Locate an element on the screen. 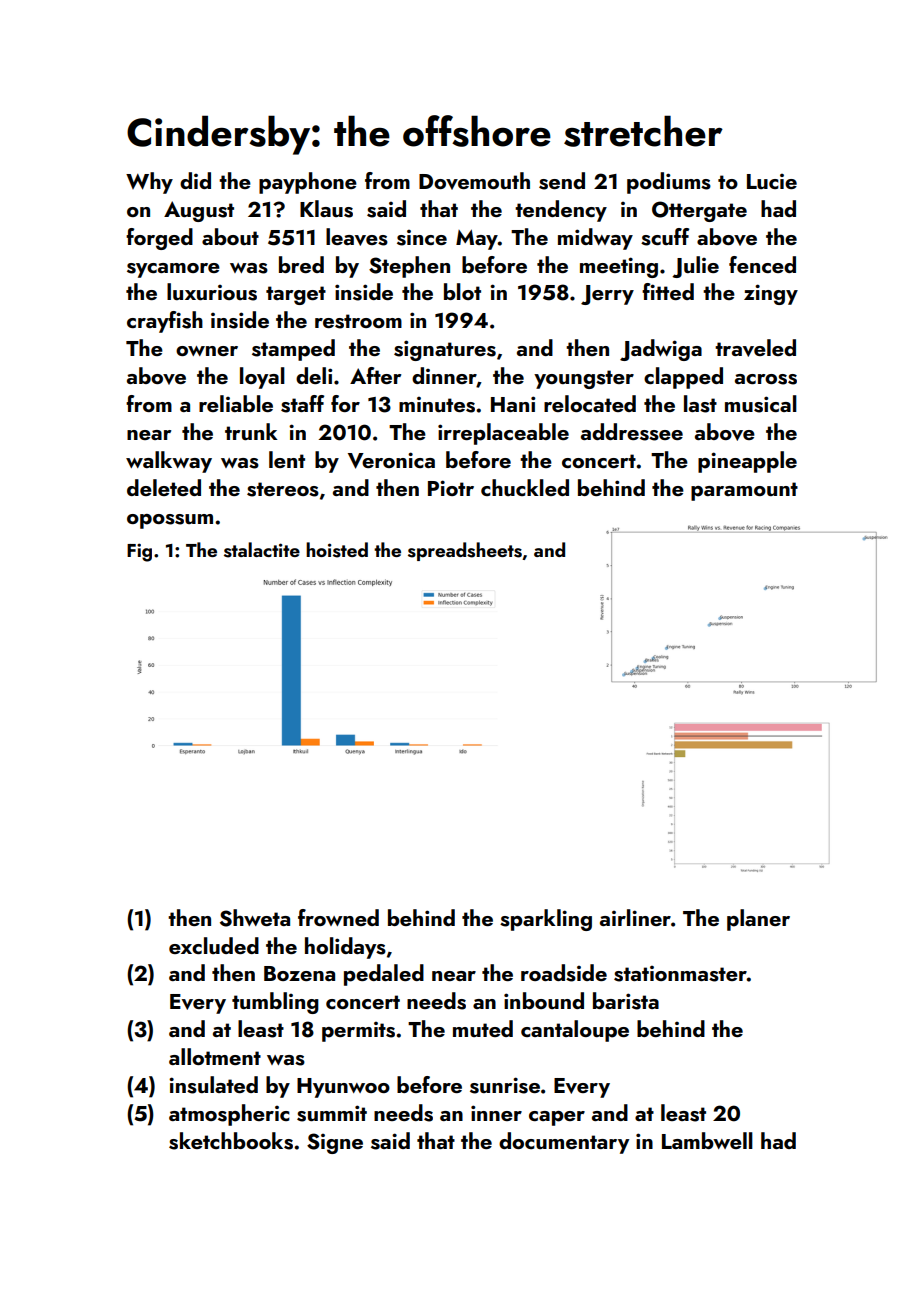 Image resolution: width=924 pixels, height=1311 pixels. about is located at coordinates (230, 236).
